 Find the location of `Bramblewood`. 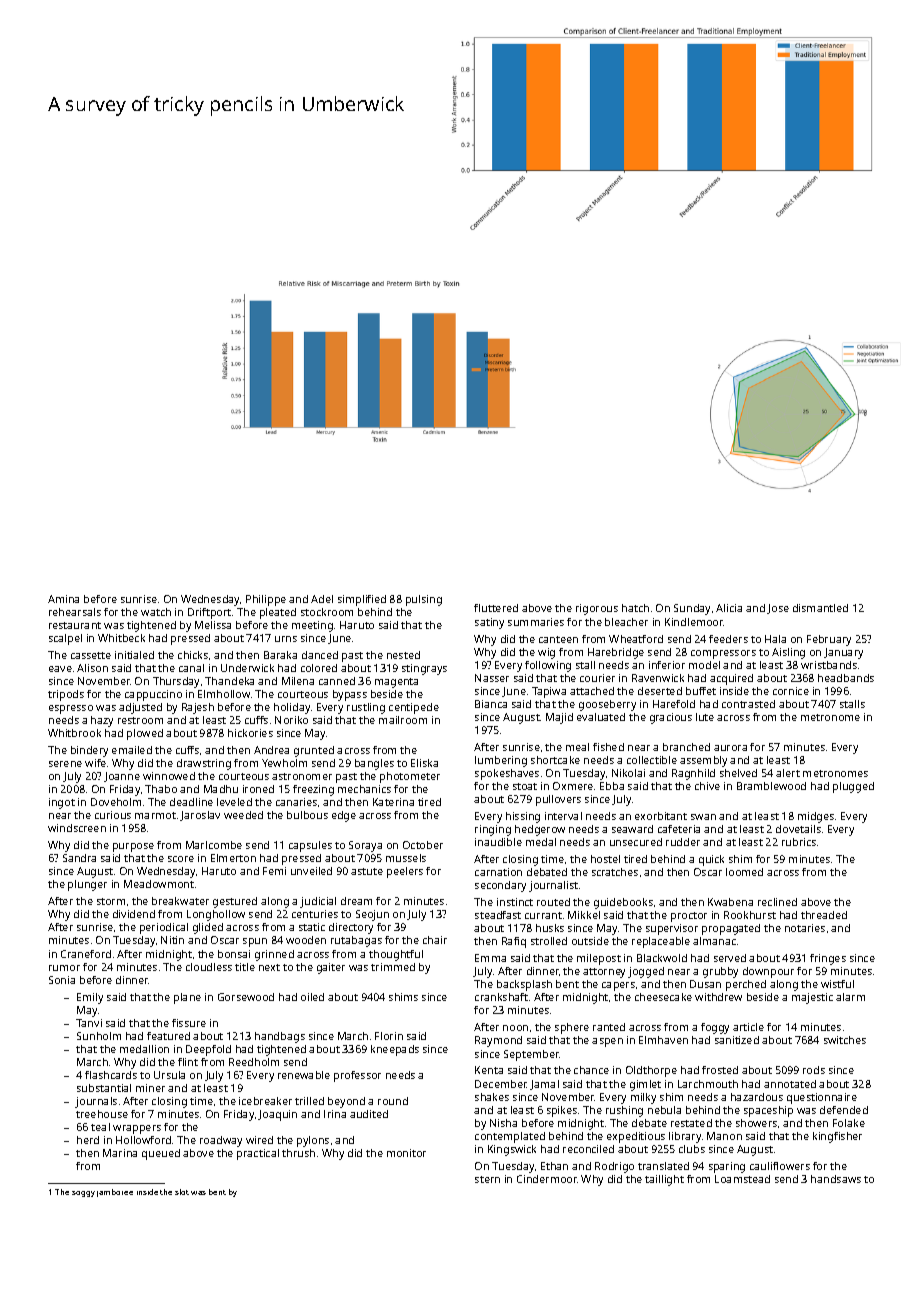

Bramblewood is located at coordinates (771, 786).
